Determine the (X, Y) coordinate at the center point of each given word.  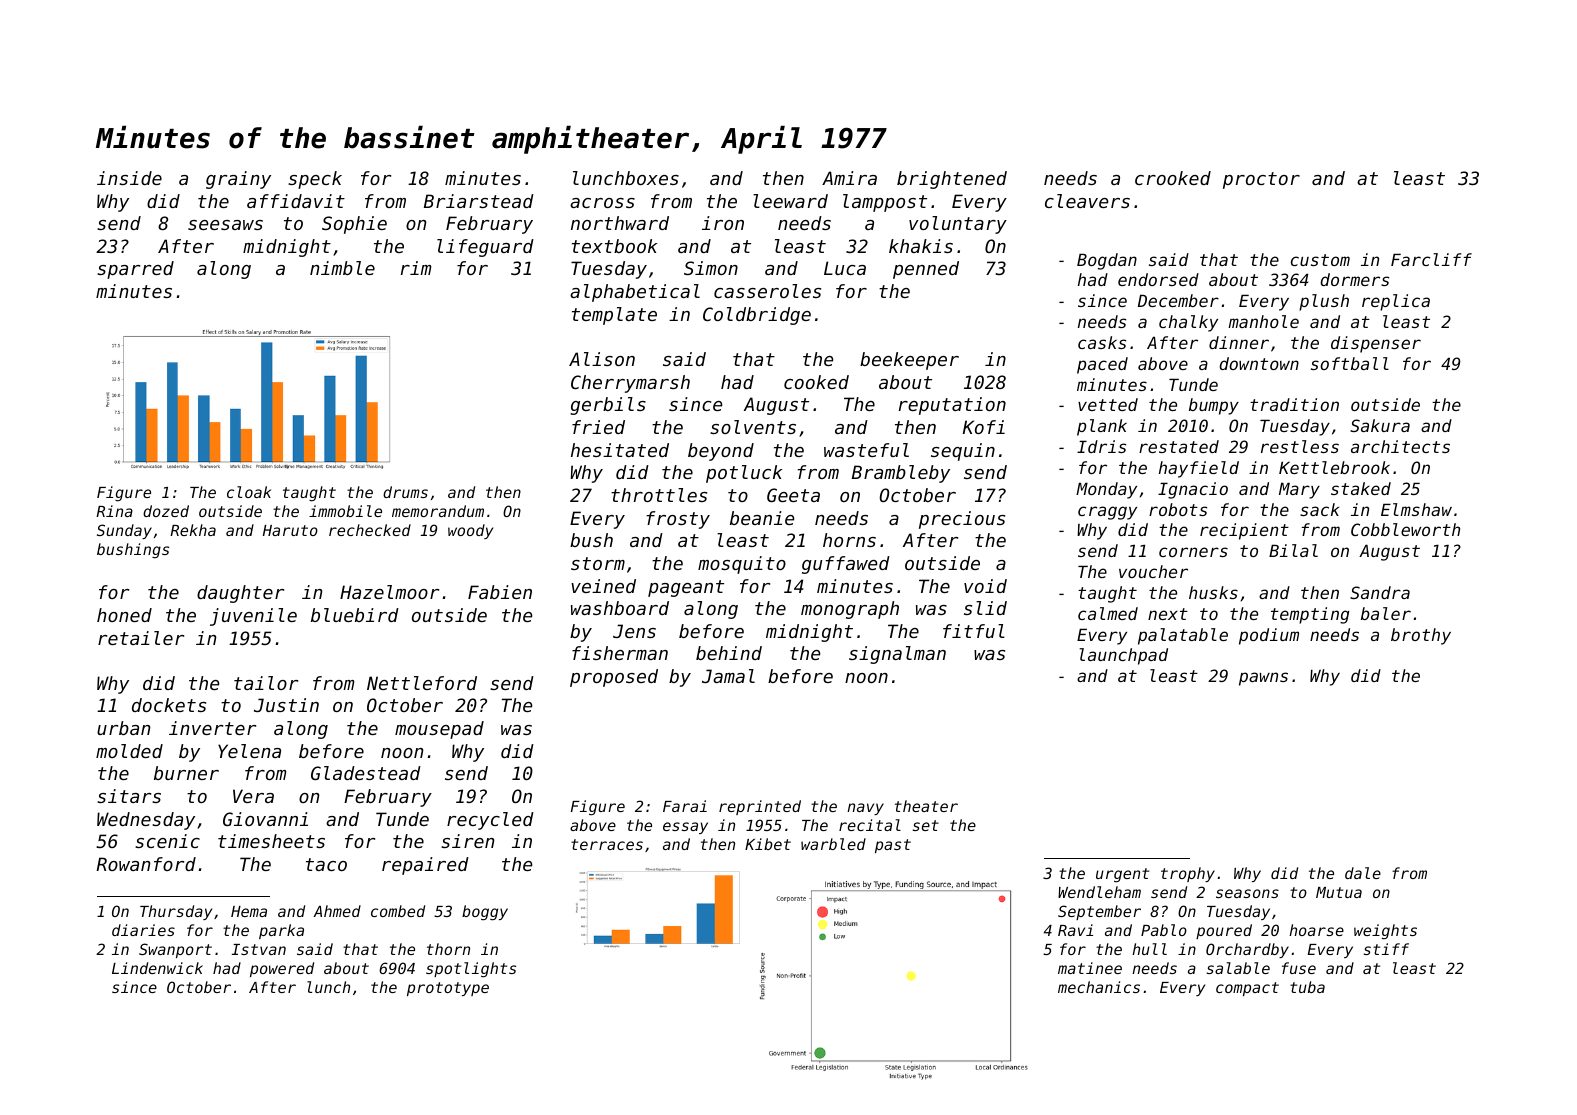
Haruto (290, 530)
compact (1247, 989)
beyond (721, 452)
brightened (952, 180)
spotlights (471, 970)
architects (1400, 446)
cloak (249, 492)
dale (1363, 873)
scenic (167, 841)
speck (315, 180)
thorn (448, 949)
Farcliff (1431, 259)
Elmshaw (1416, 509)
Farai (685, 806)
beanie (762, 518)
